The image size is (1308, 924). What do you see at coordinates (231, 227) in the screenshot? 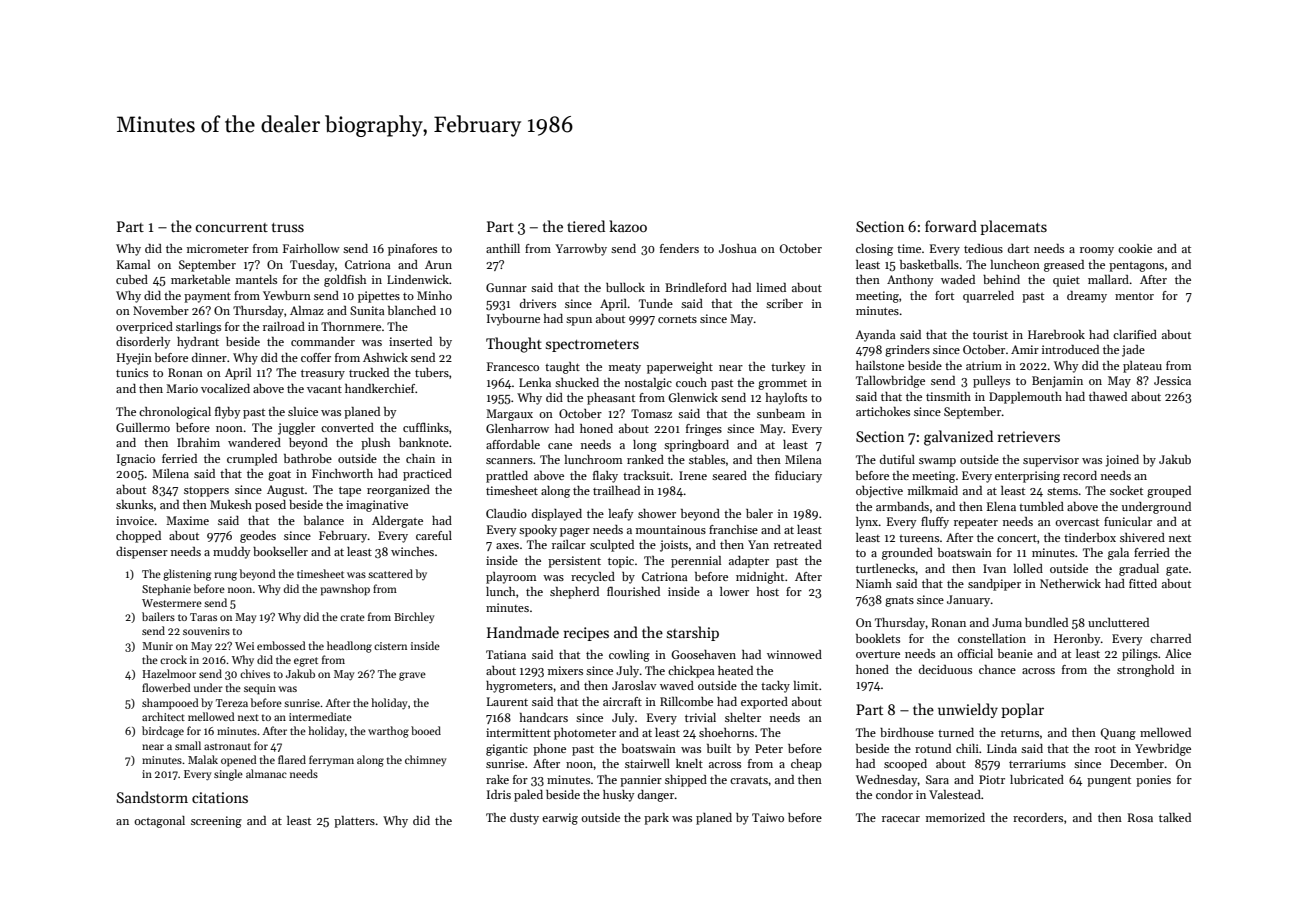
I see `concurrent` at bounding box center [231, 227].
